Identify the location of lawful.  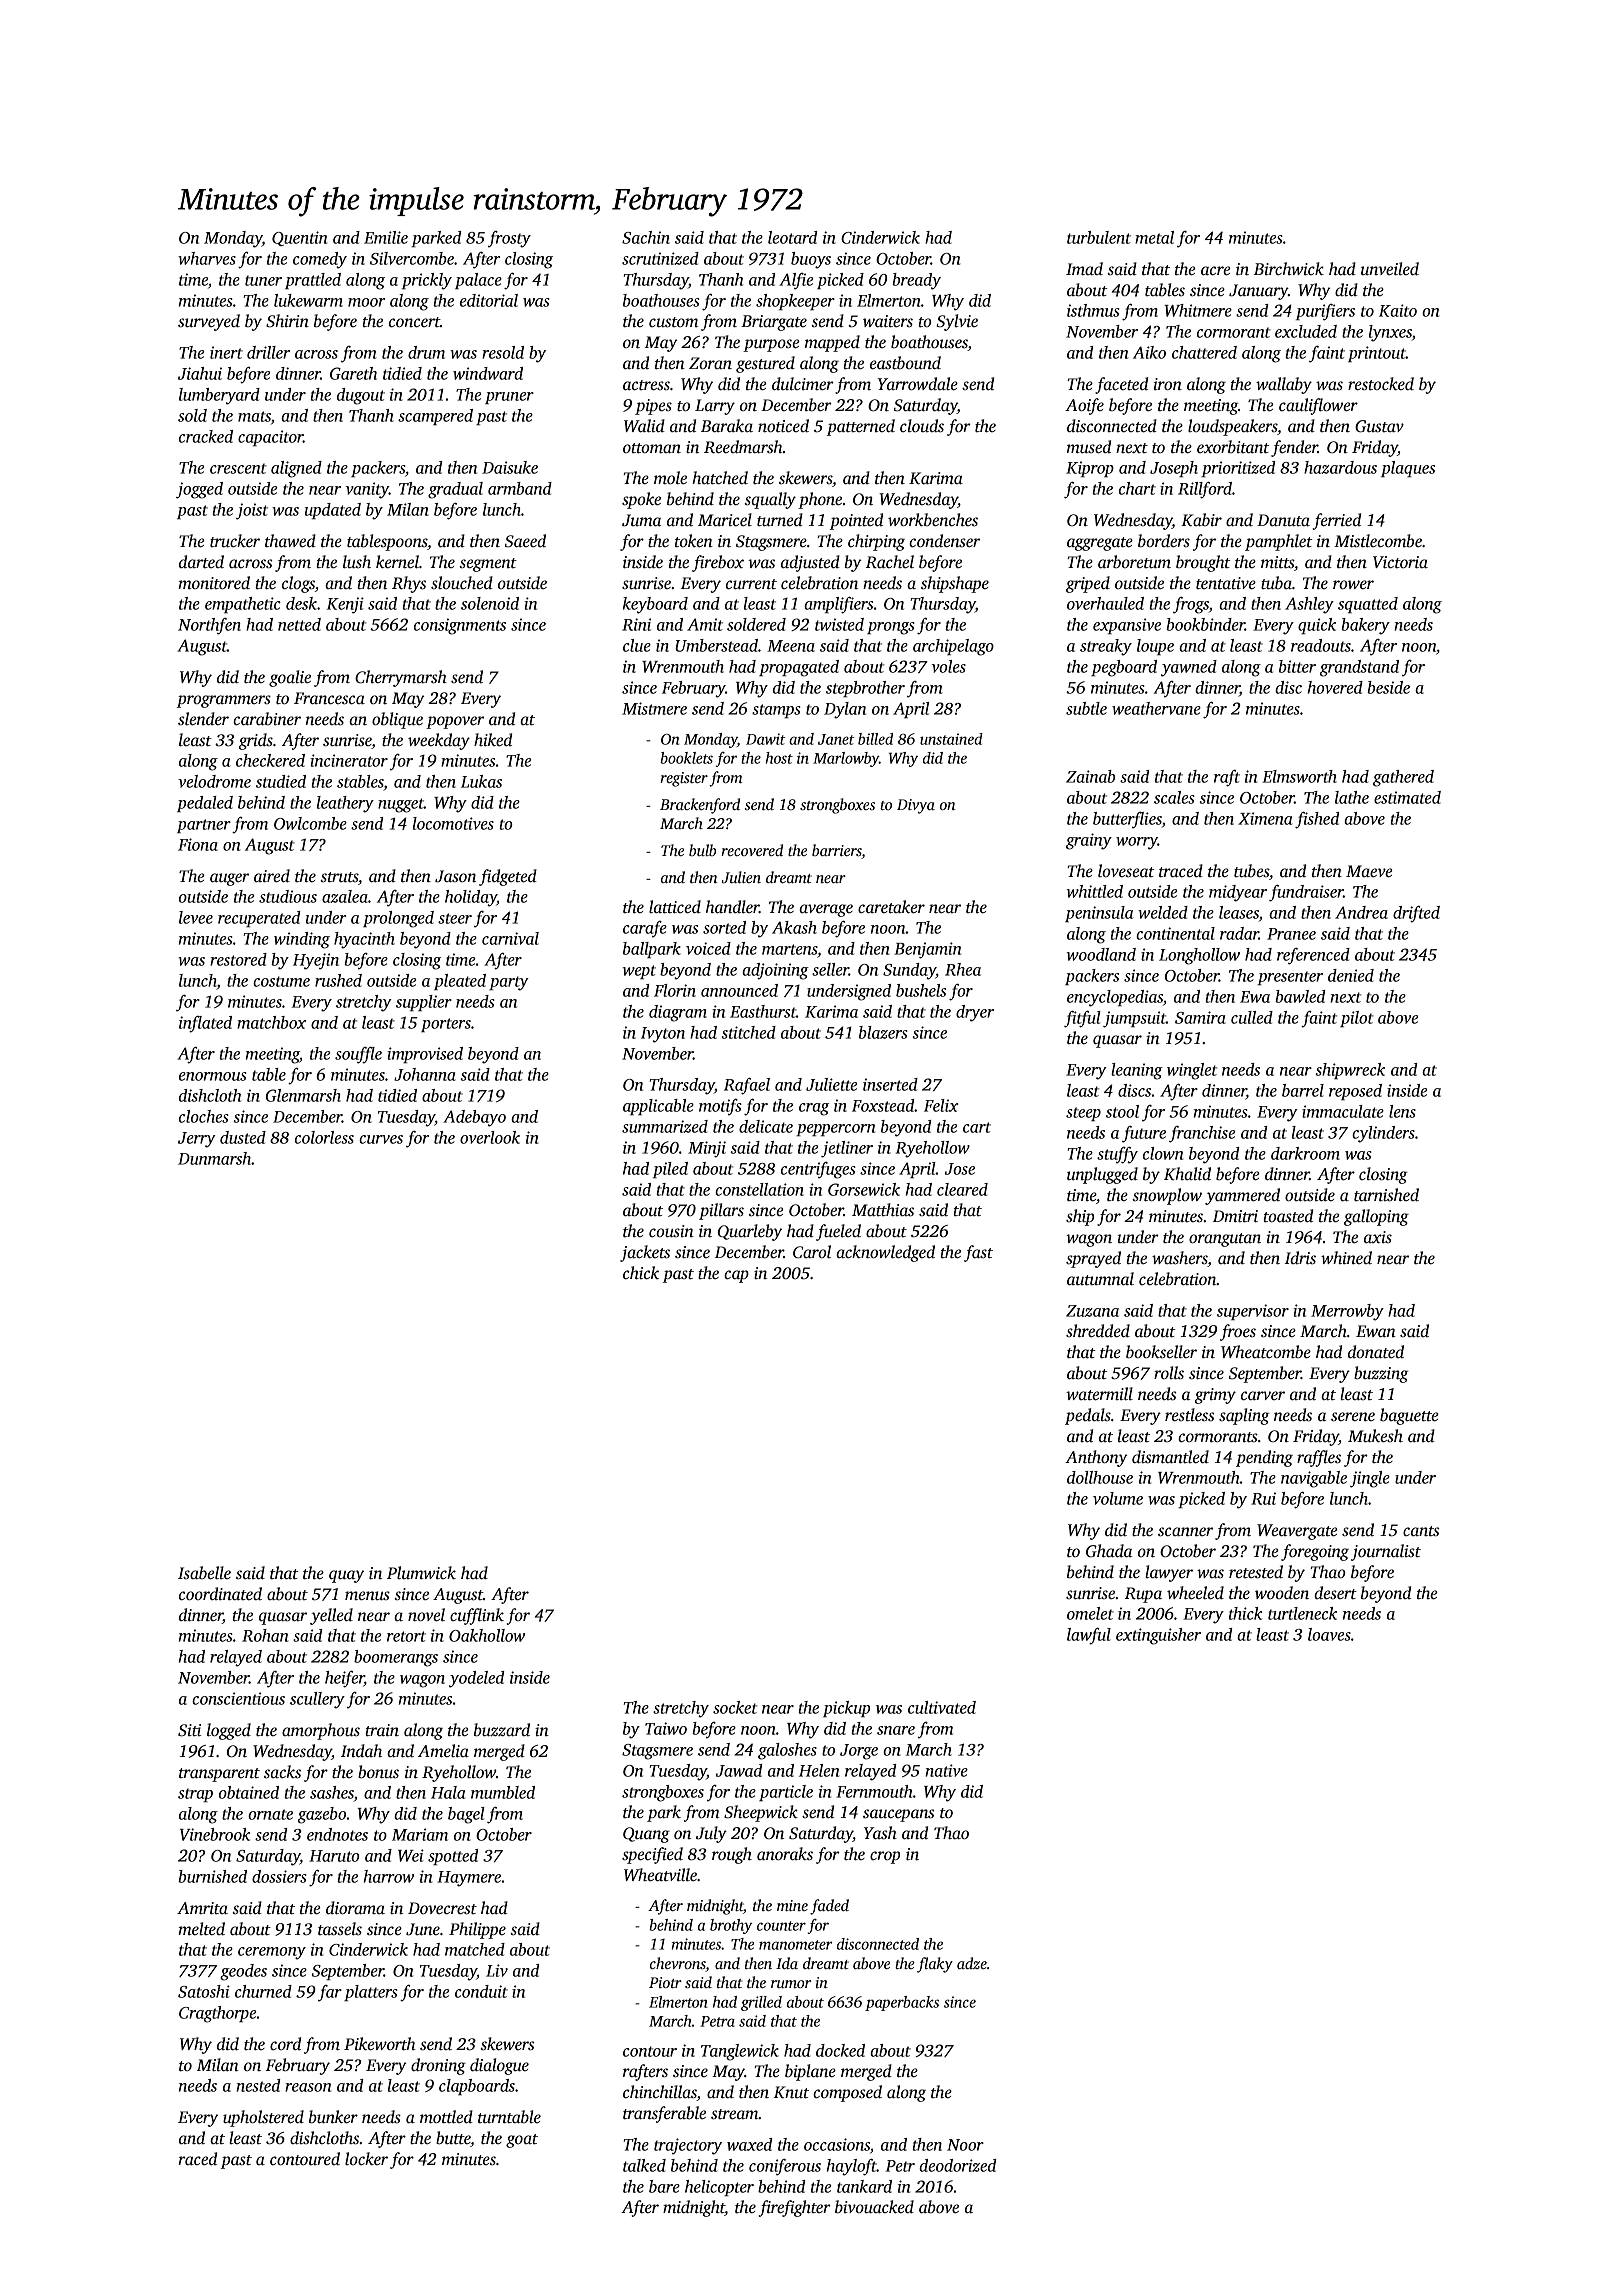
(1089, 1636).
